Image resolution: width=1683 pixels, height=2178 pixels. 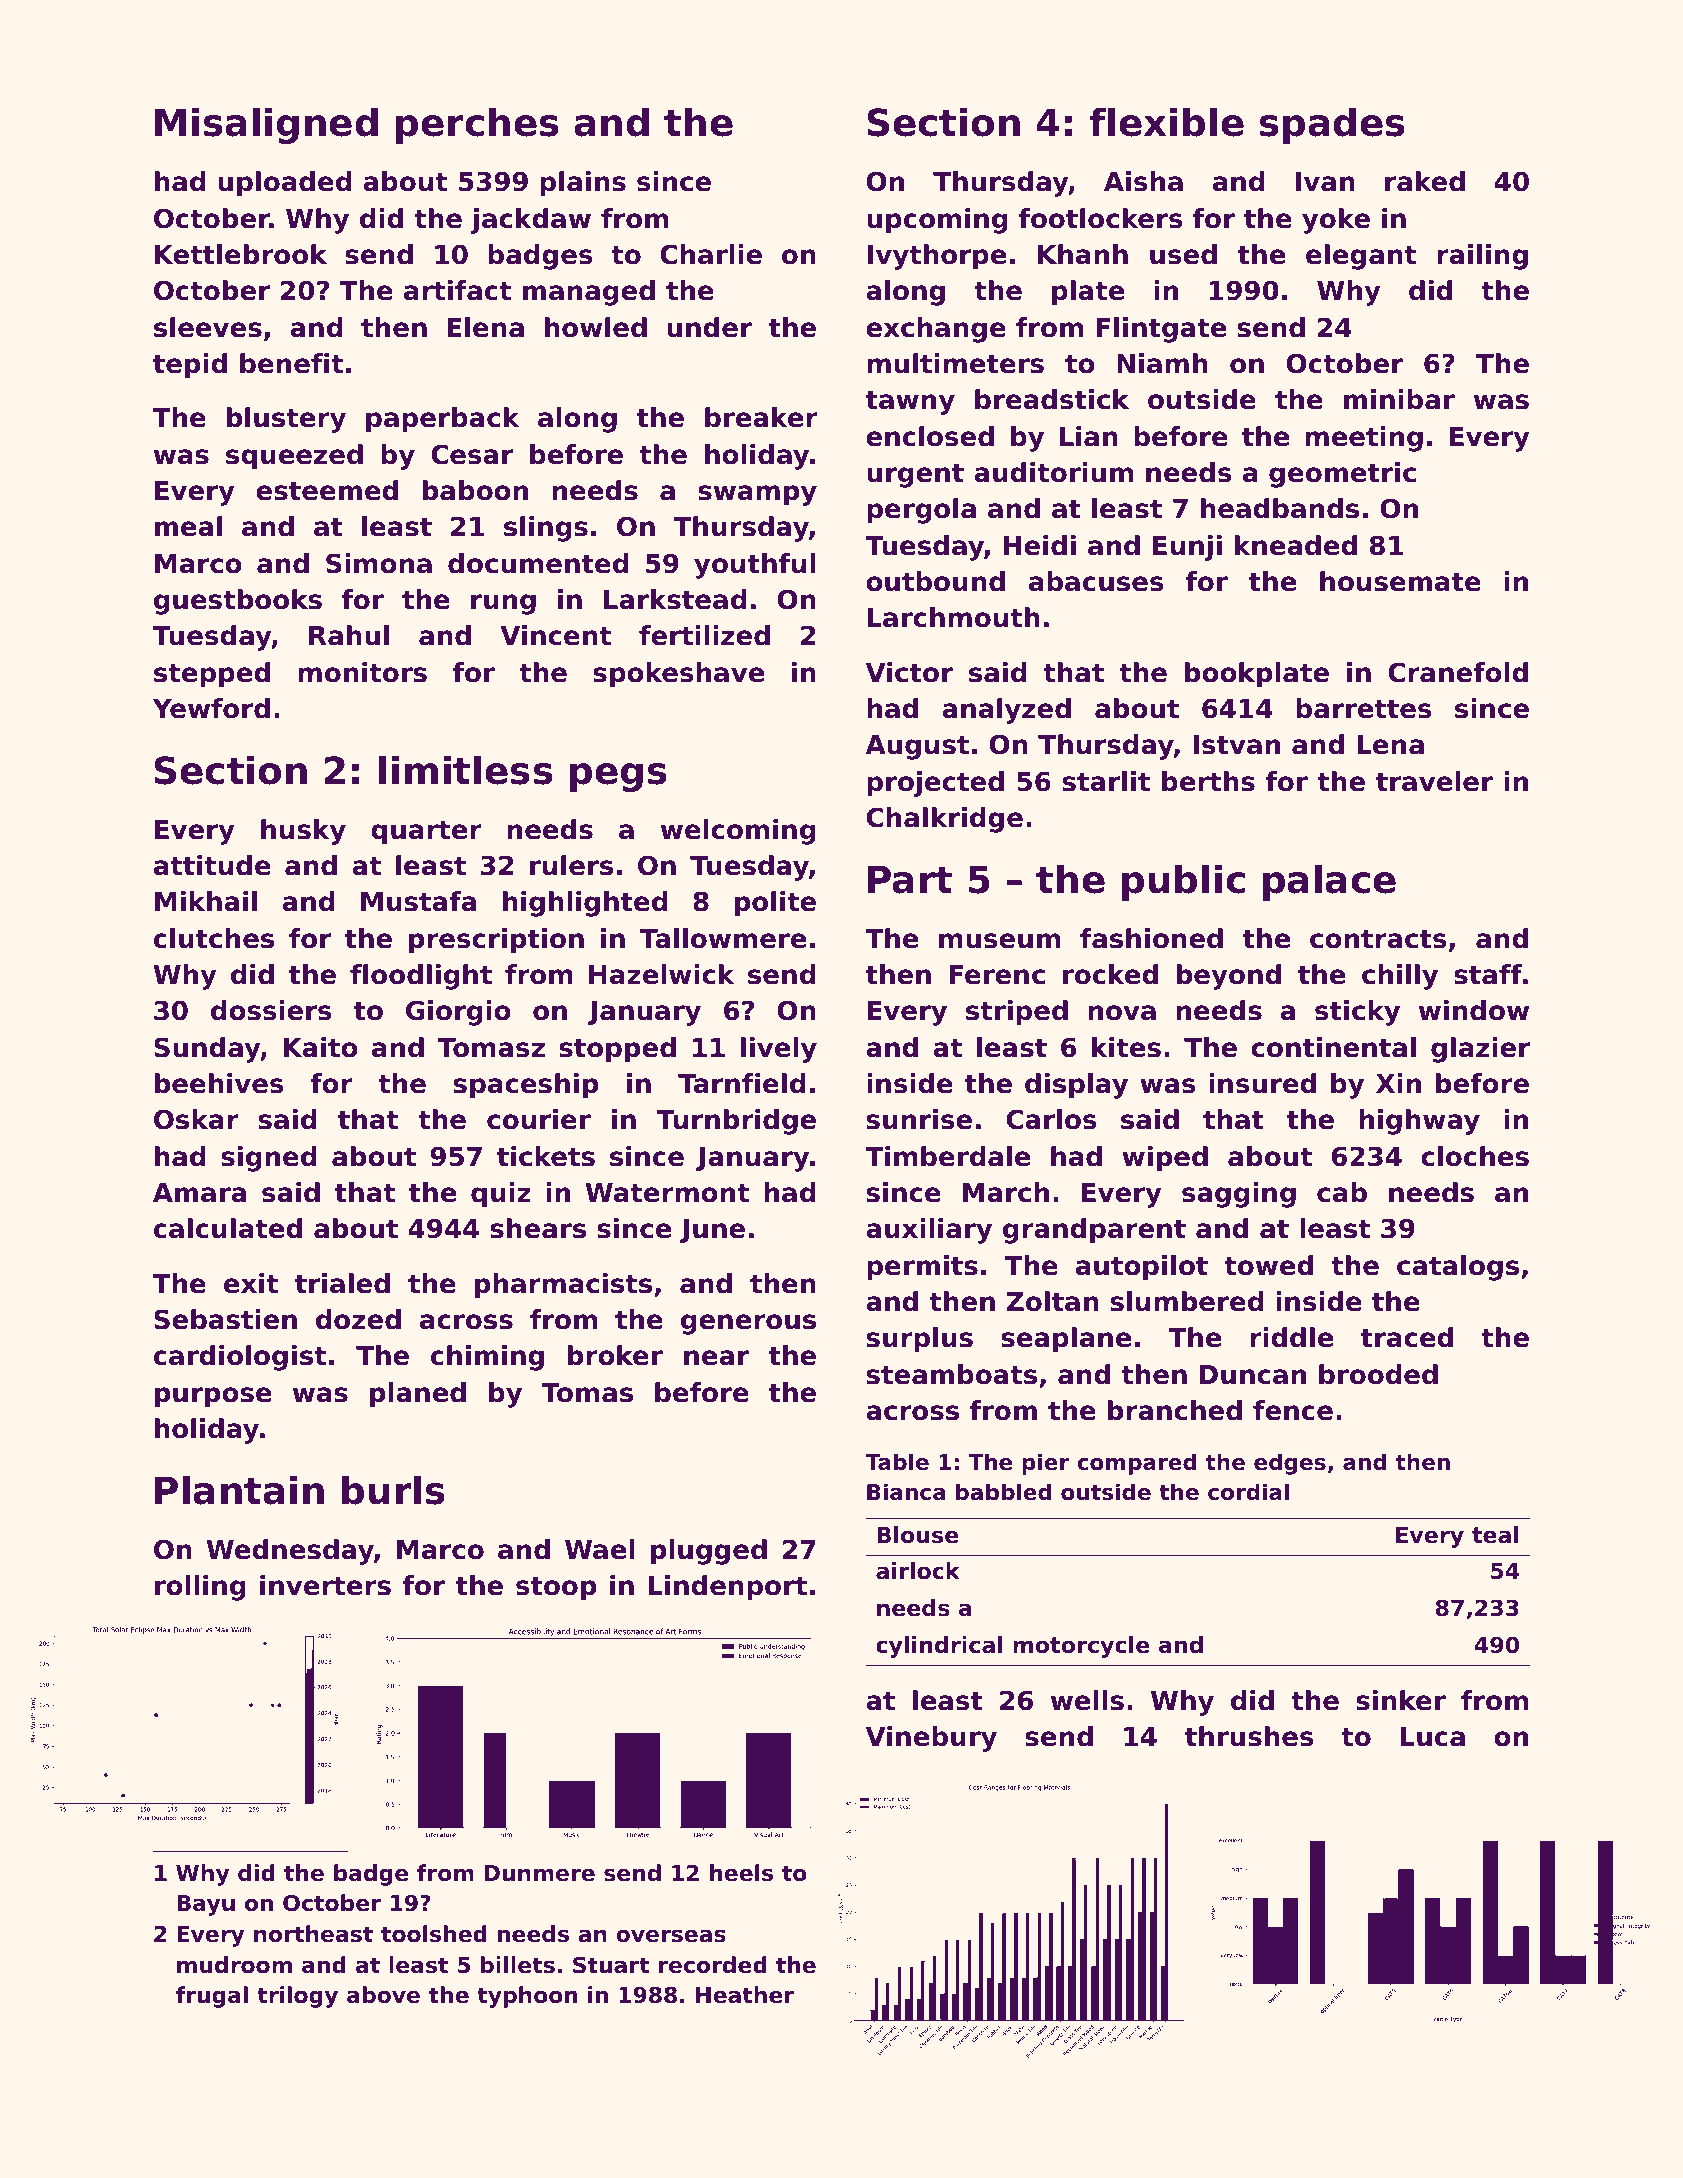 What do you see at coordinates (1293, 1410) in the image?
I see `fence` at bounding box center [1293, 1410].
